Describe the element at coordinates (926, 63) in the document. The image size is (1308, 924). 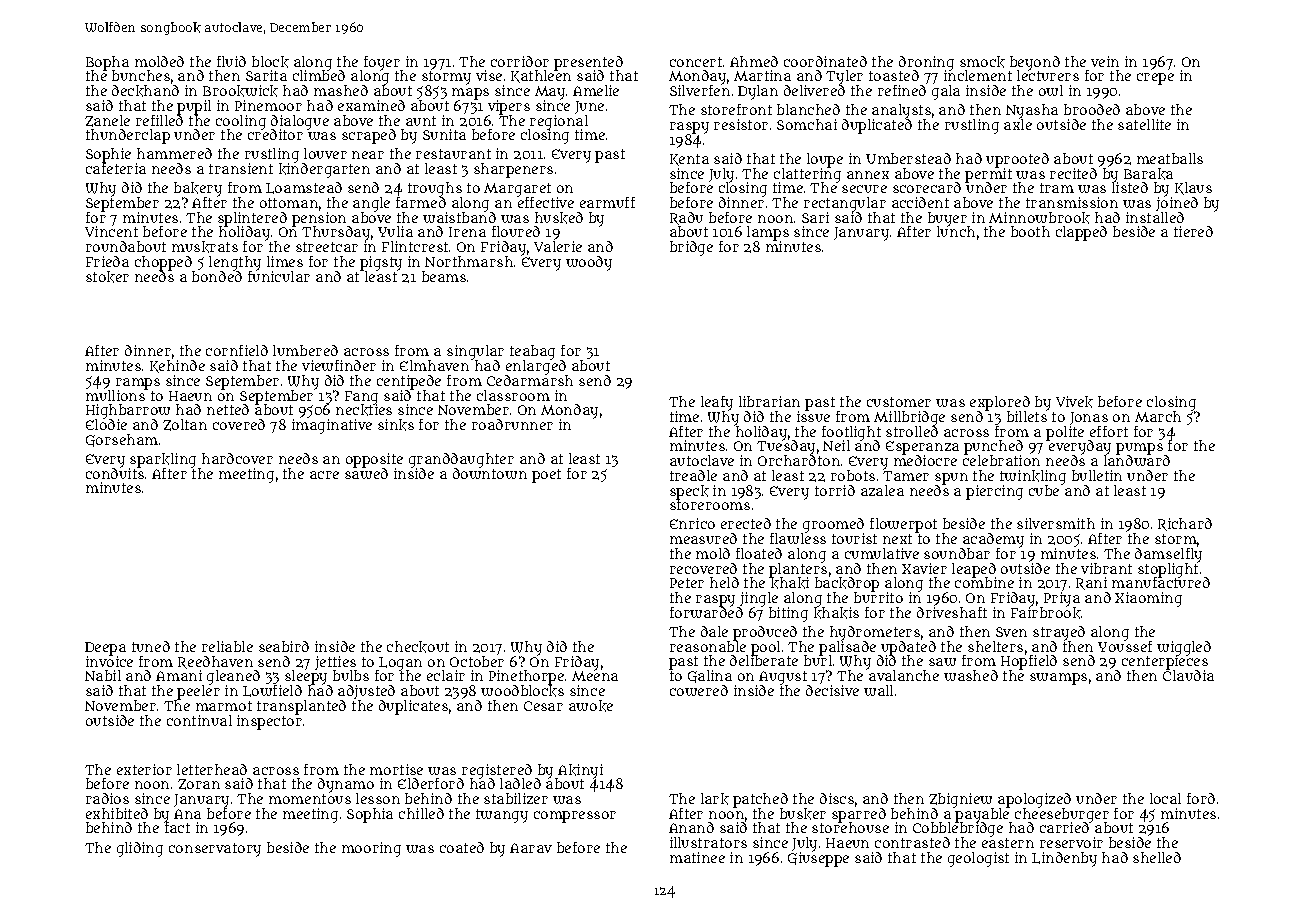
I see `droning` at that location.
